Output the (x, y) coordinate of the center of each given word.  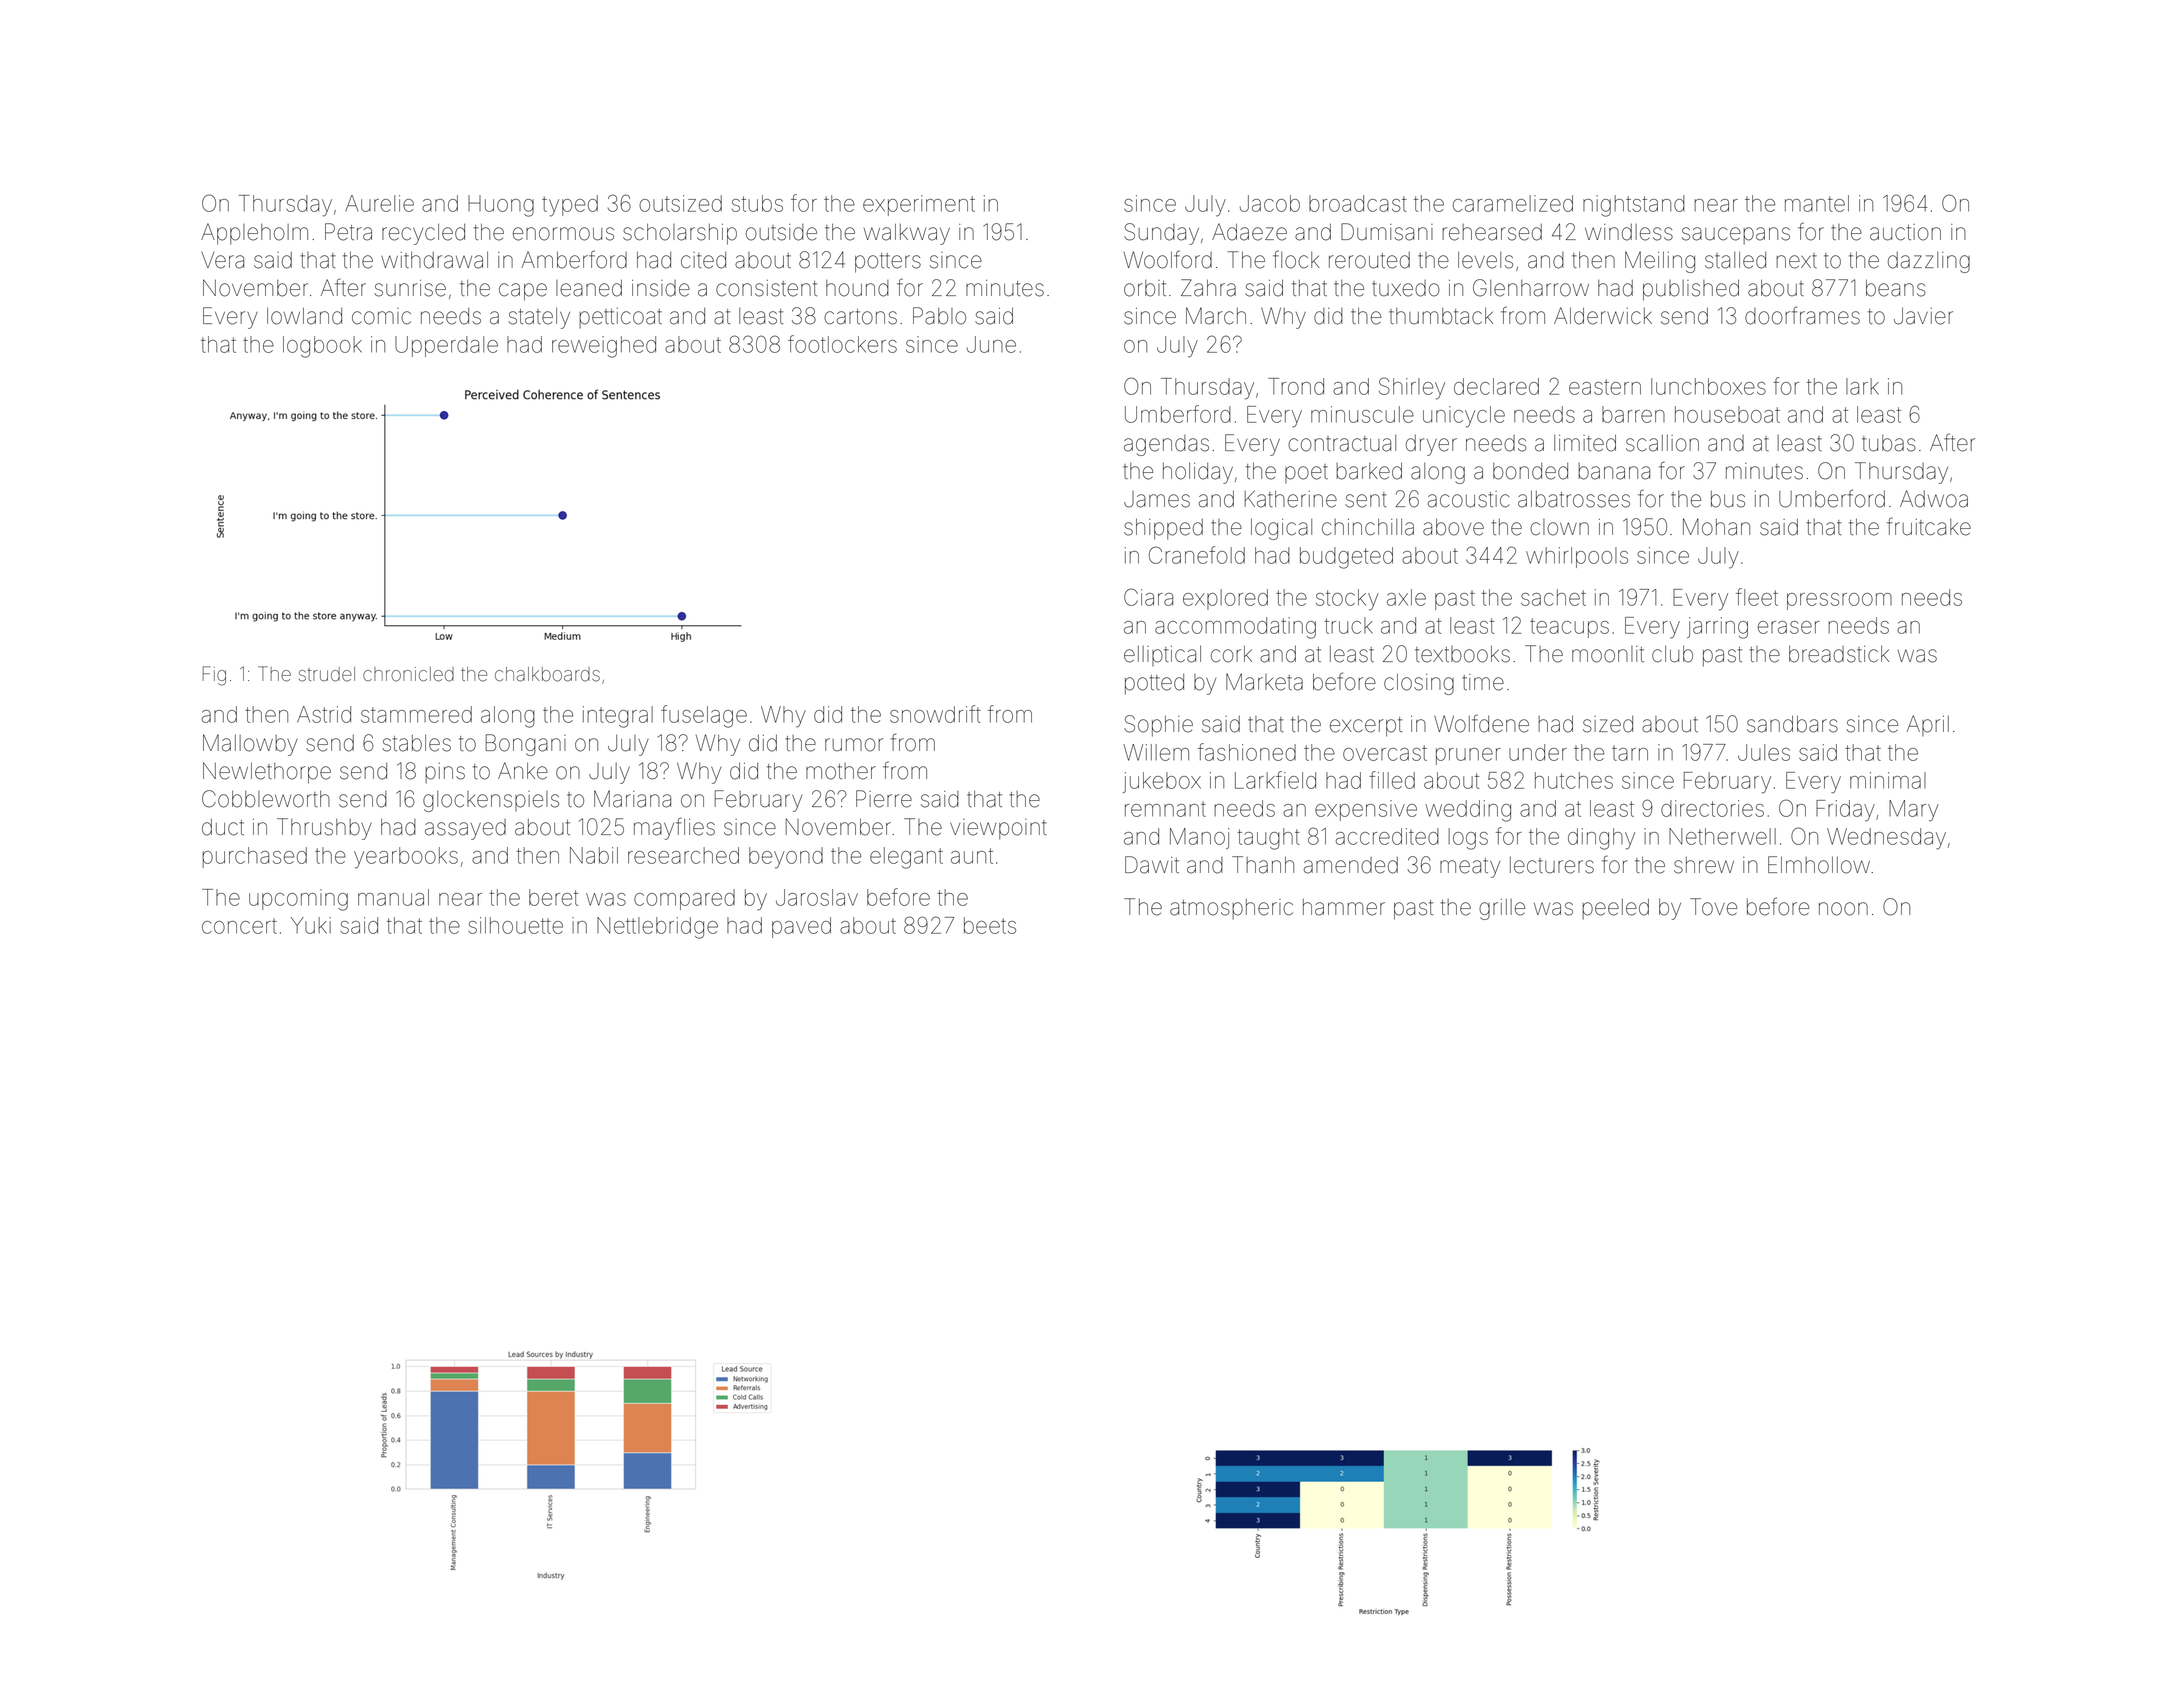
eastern (1605, 387)
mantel (1817, 203)
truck (1348, 625)
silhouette (515, 925)
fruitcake (1929, 526)
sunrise (410, 288)
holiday (1198, 473)
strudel (327, 674)
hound (857, 288)
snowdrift (935, 714)
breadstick (1839, 654)
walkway (907, 234)
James (1157, 499)
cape (523, 292)
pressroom (1839, 601)
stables (416, 743)
